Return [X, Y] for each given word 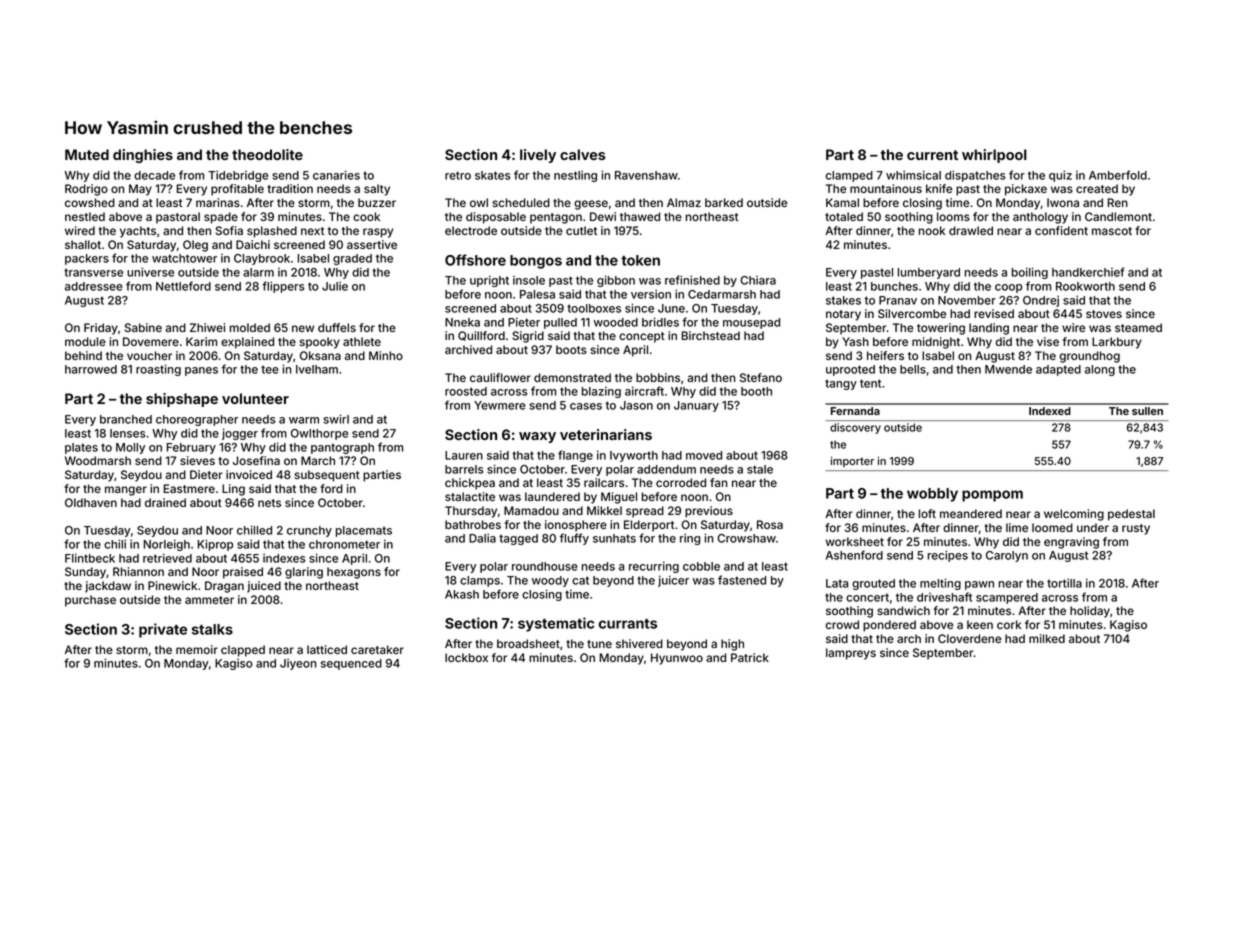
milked [1047, 638]
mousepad [751, 323]
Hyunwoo [677, 659]
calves [583, 154]
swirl [336, 419]
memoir [197, 649]
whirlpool [994, 156]
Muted [87, 154]
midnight [936, 343]
